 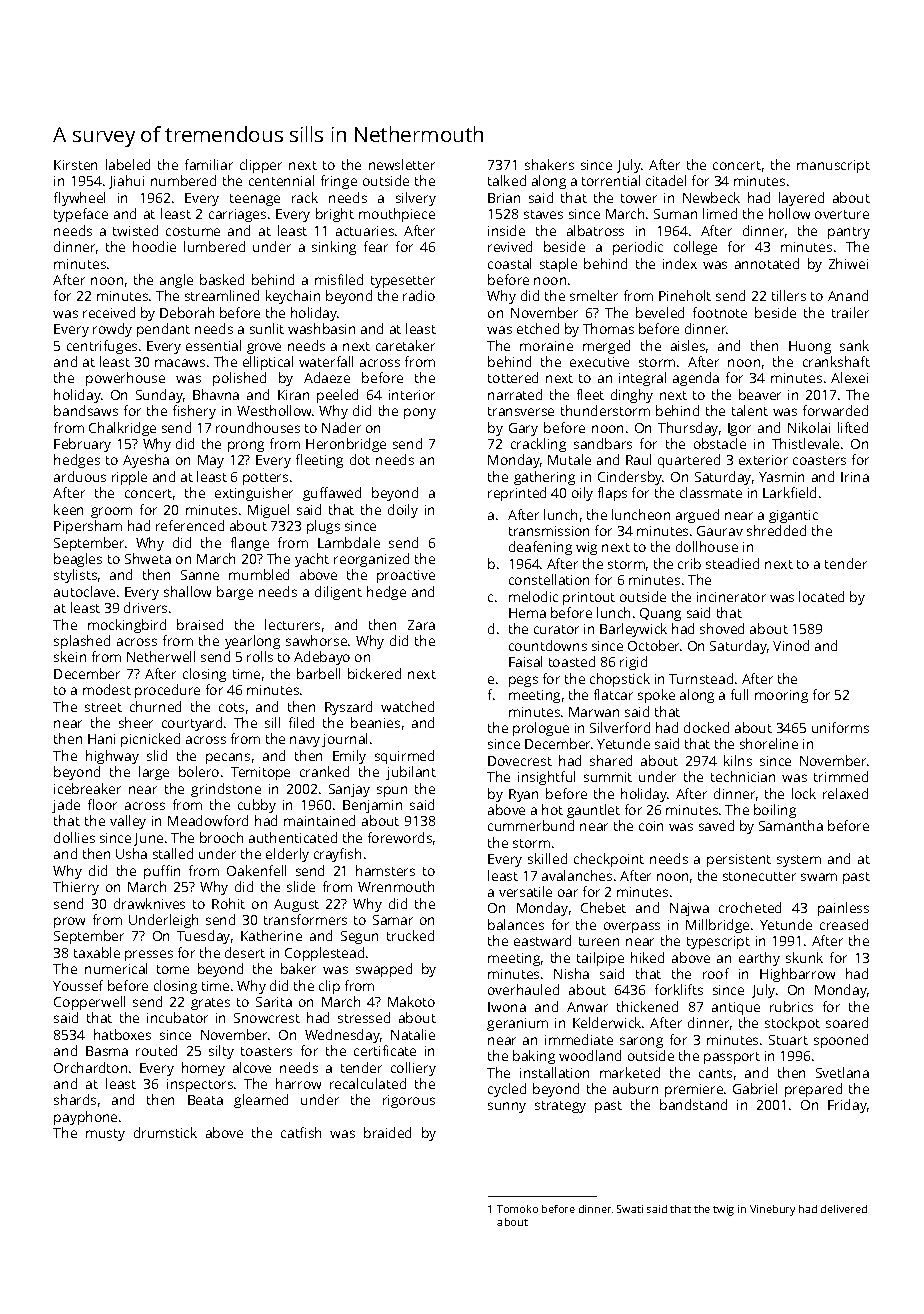 I want to click on Swati, so click(x=630, y=1209).
